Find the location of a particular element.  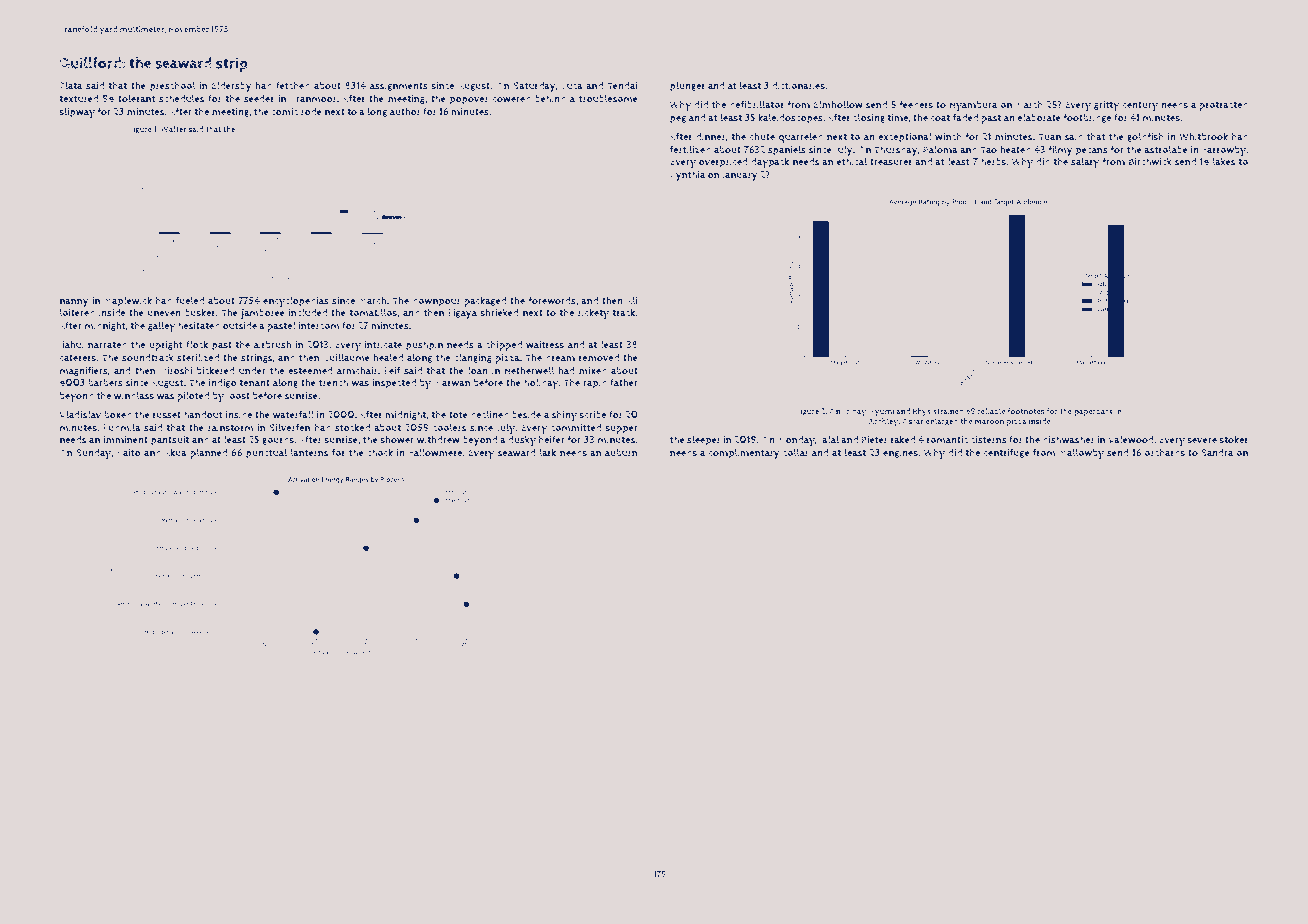

Nyambura is located at coordinates (973, 106).
